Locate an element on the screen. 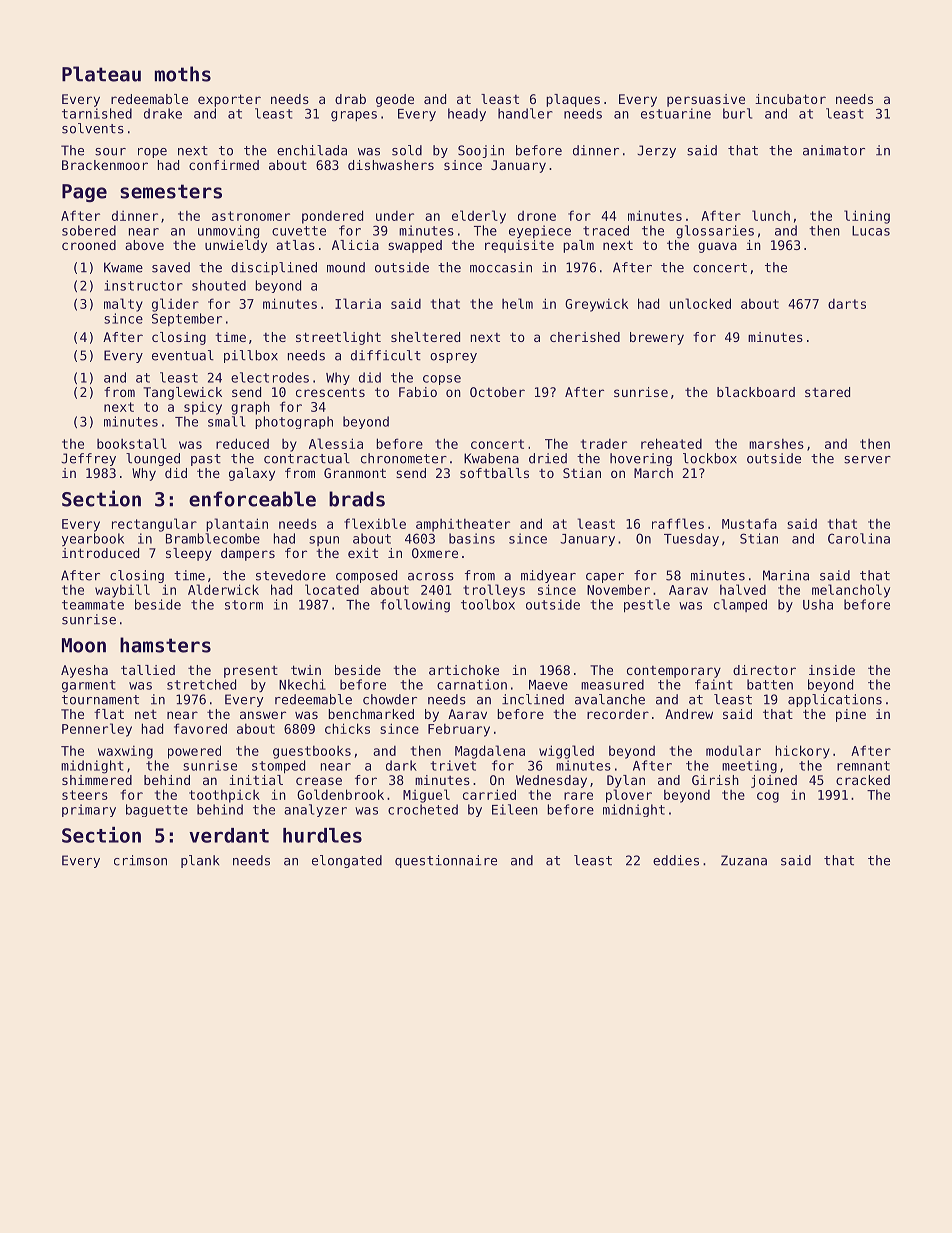 This screenshot has height=1233, width=952. Marina is located at coordinates (786, 575).
